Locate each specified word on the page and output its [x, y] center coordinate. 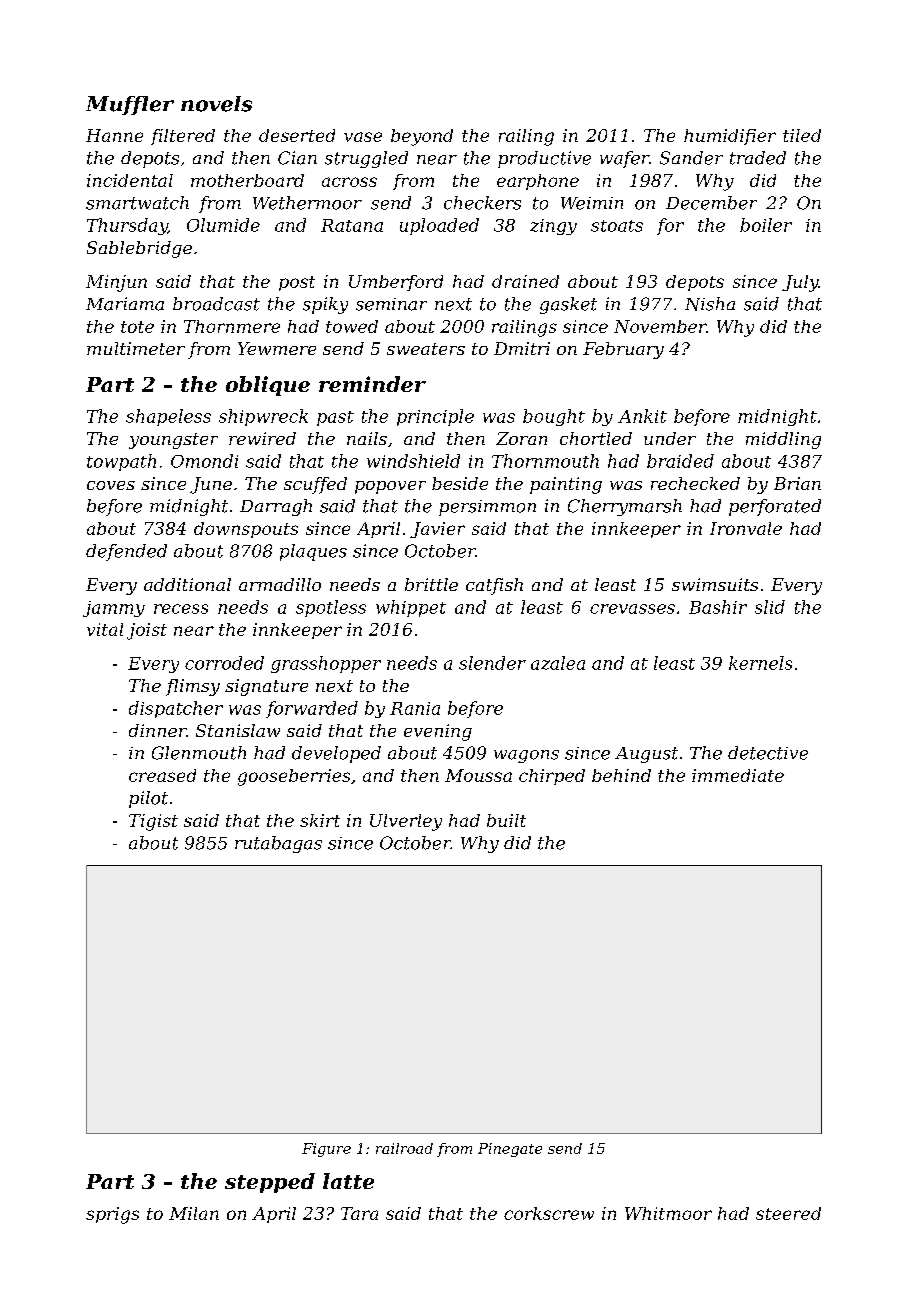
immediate [738, 775]
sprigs [112, 1215]
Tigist [153, 822]
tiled [802, 135]
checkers [482, 203]
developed [336, 754]
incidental [130, 180]
